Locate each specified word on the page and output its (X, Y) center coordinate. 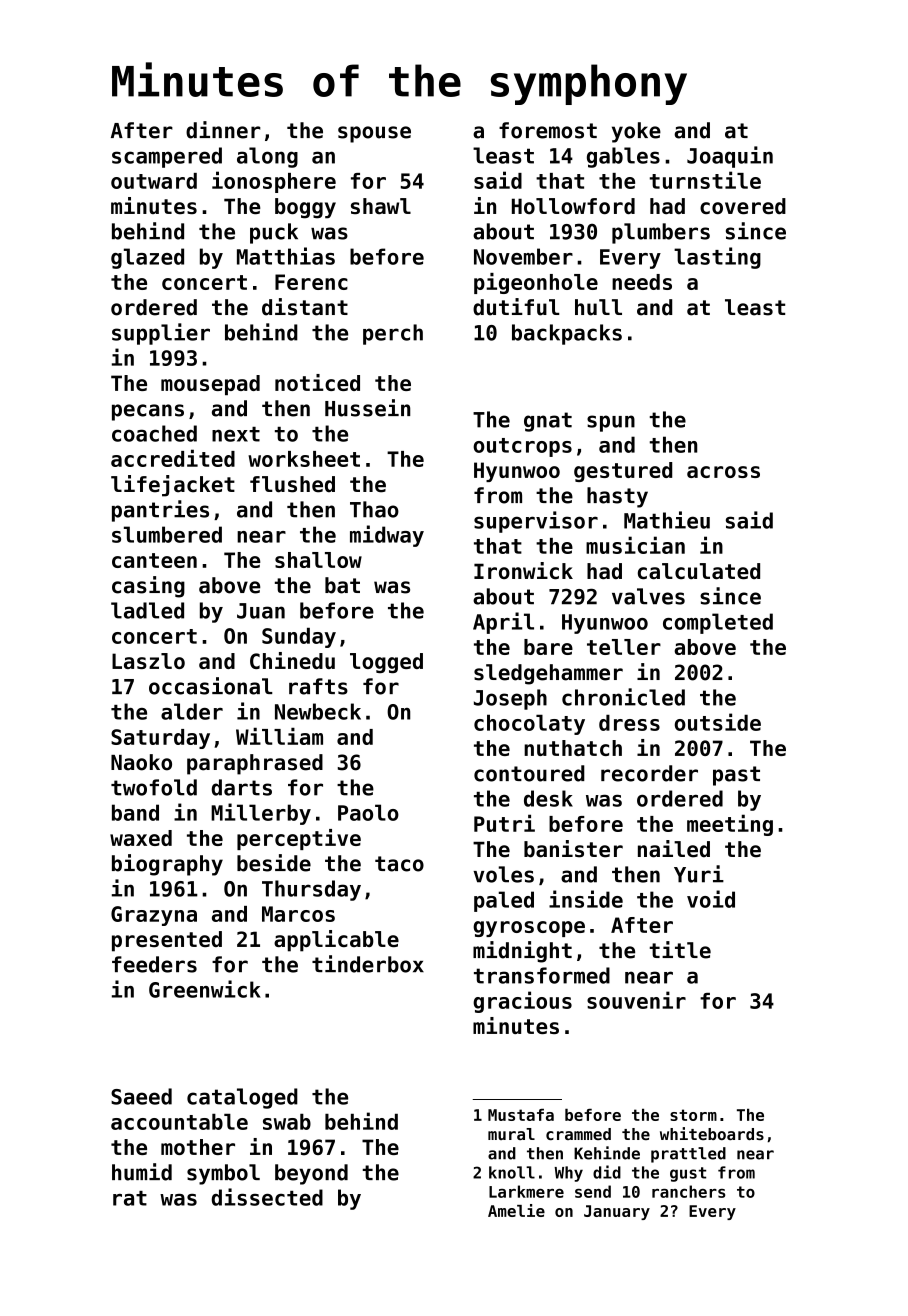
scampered (167, 157)
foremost (548, 130)
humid (142, 1172)
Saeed (141, 1096)
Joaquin (730, 157)
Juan (261, 611)
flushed (292, 484)
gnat (548, 422)
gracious (522, 1002)
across (723, 472)
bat (342, 585)
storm (693, 1115)
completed (718, 623)
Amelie (516, 1210)
